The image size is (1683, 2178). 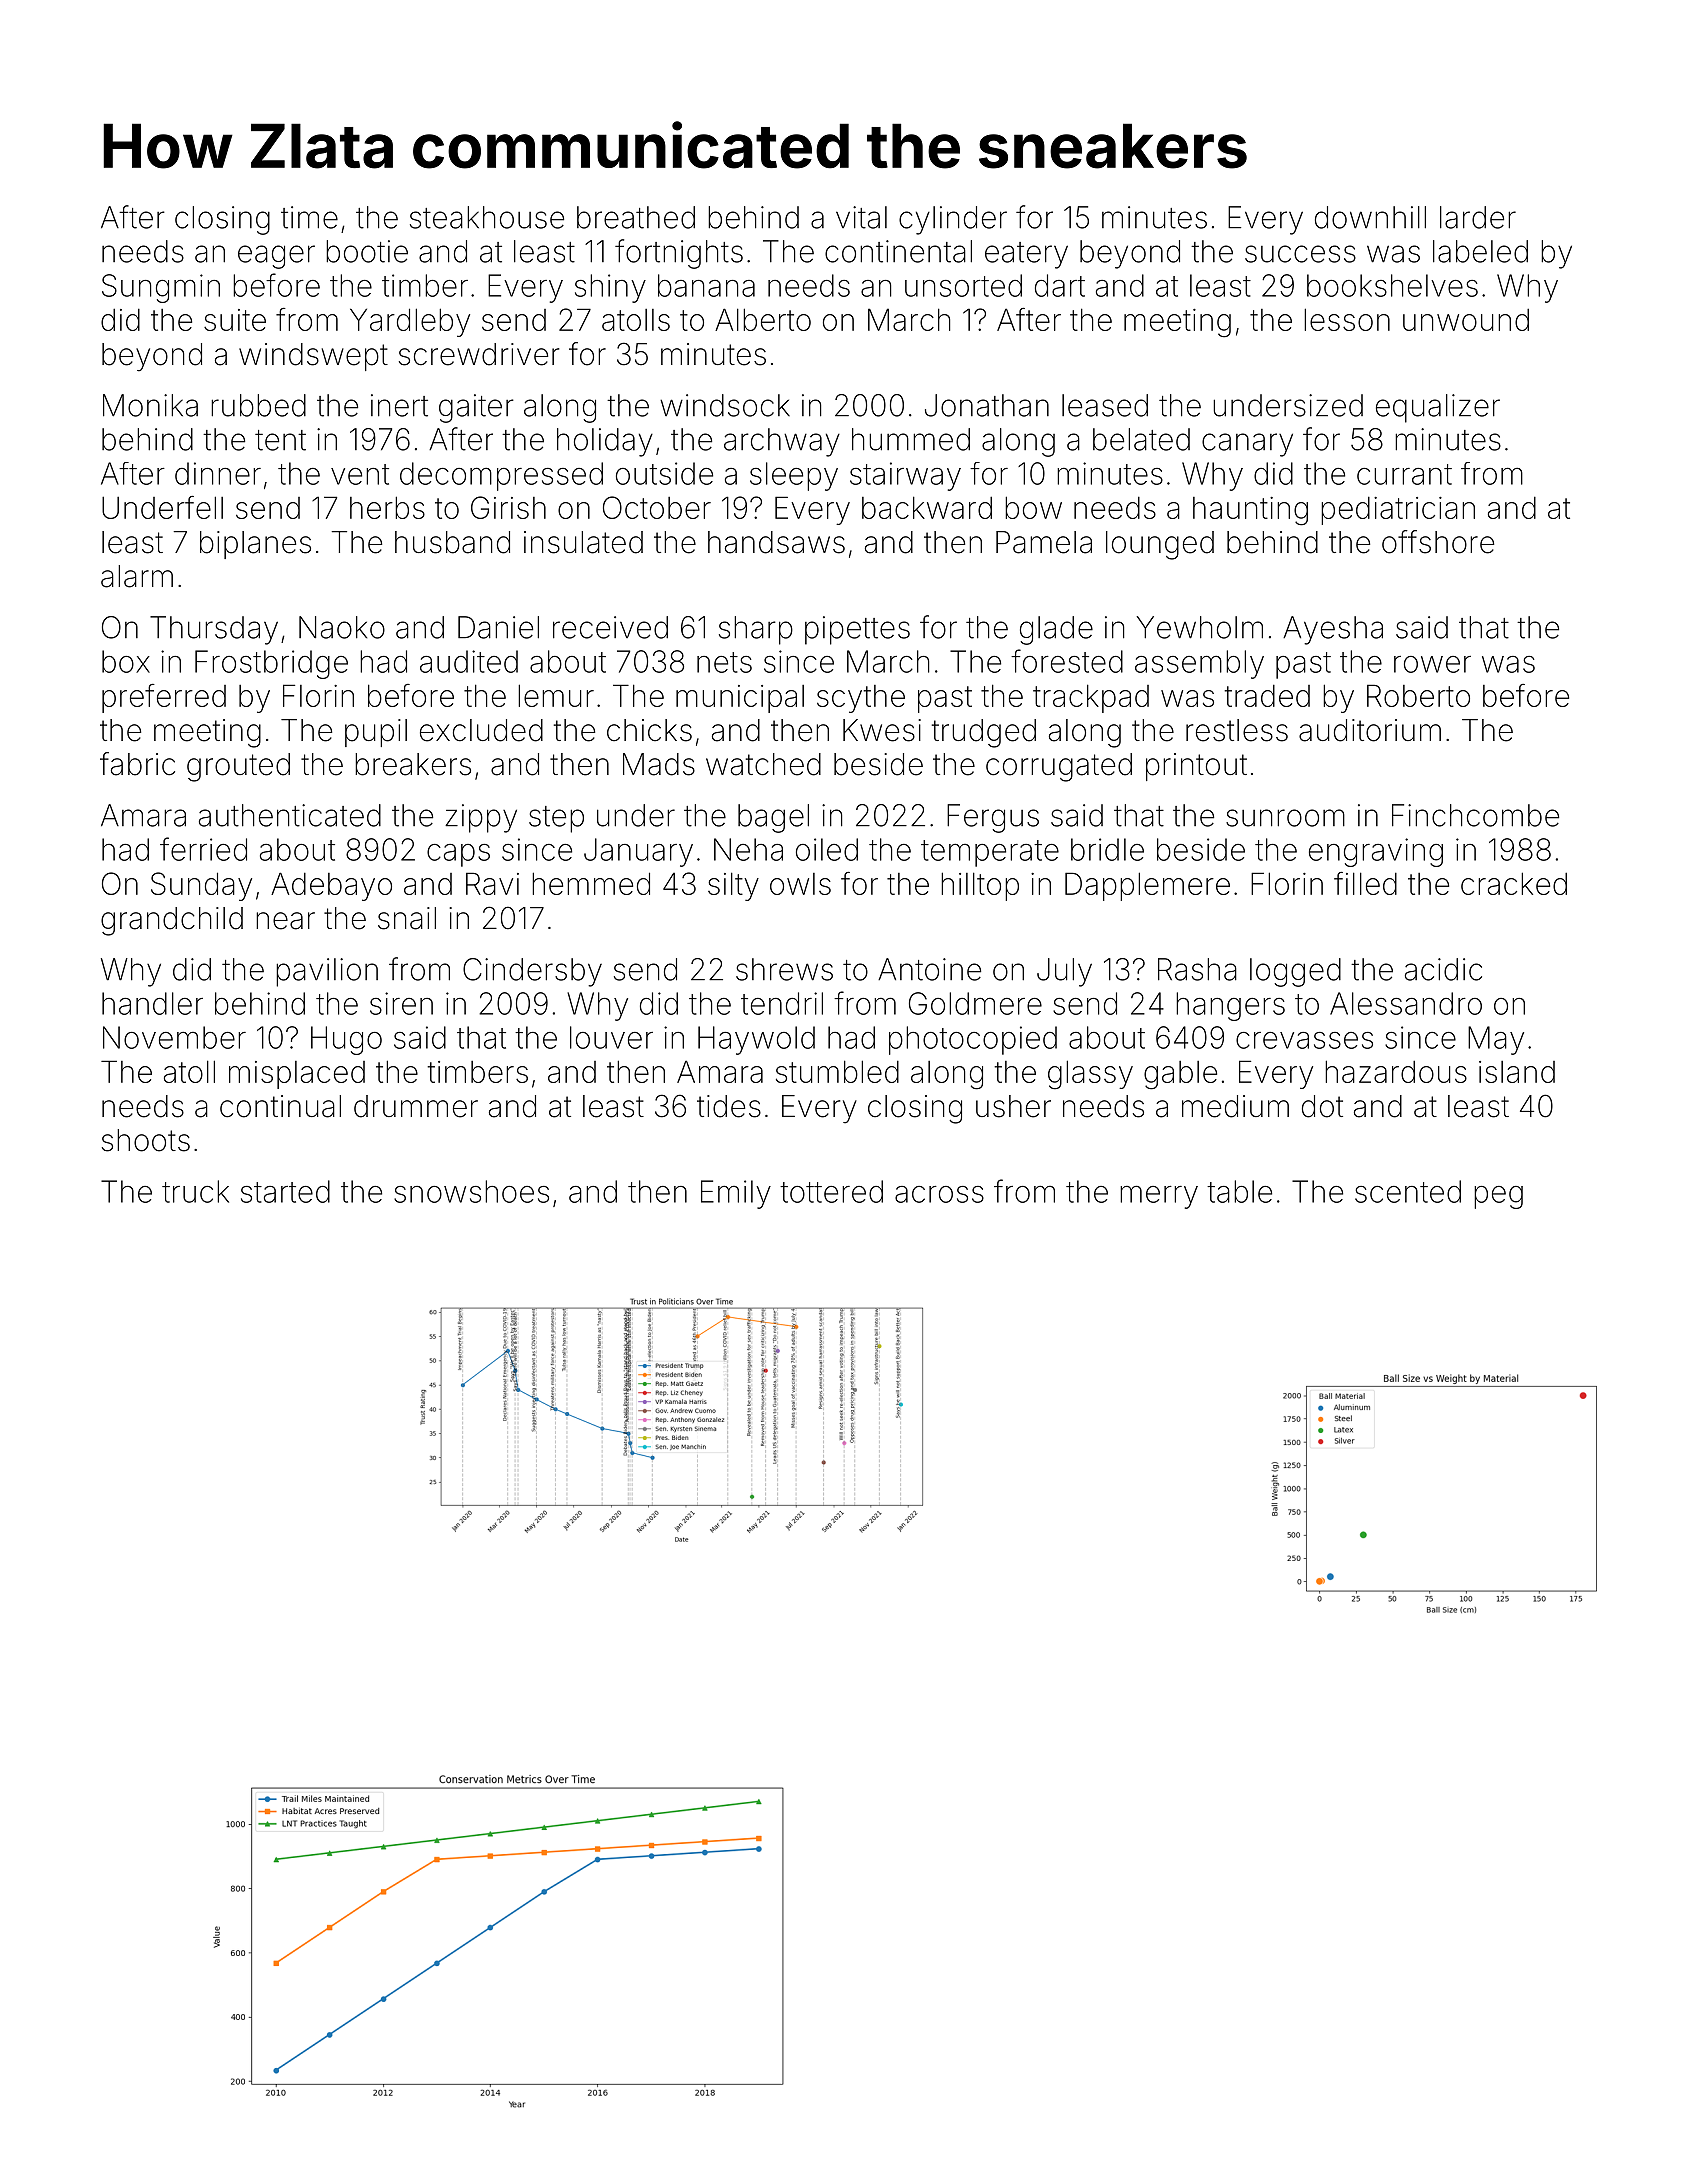 I want to click on offshore, so click(x=1438, y=542).
